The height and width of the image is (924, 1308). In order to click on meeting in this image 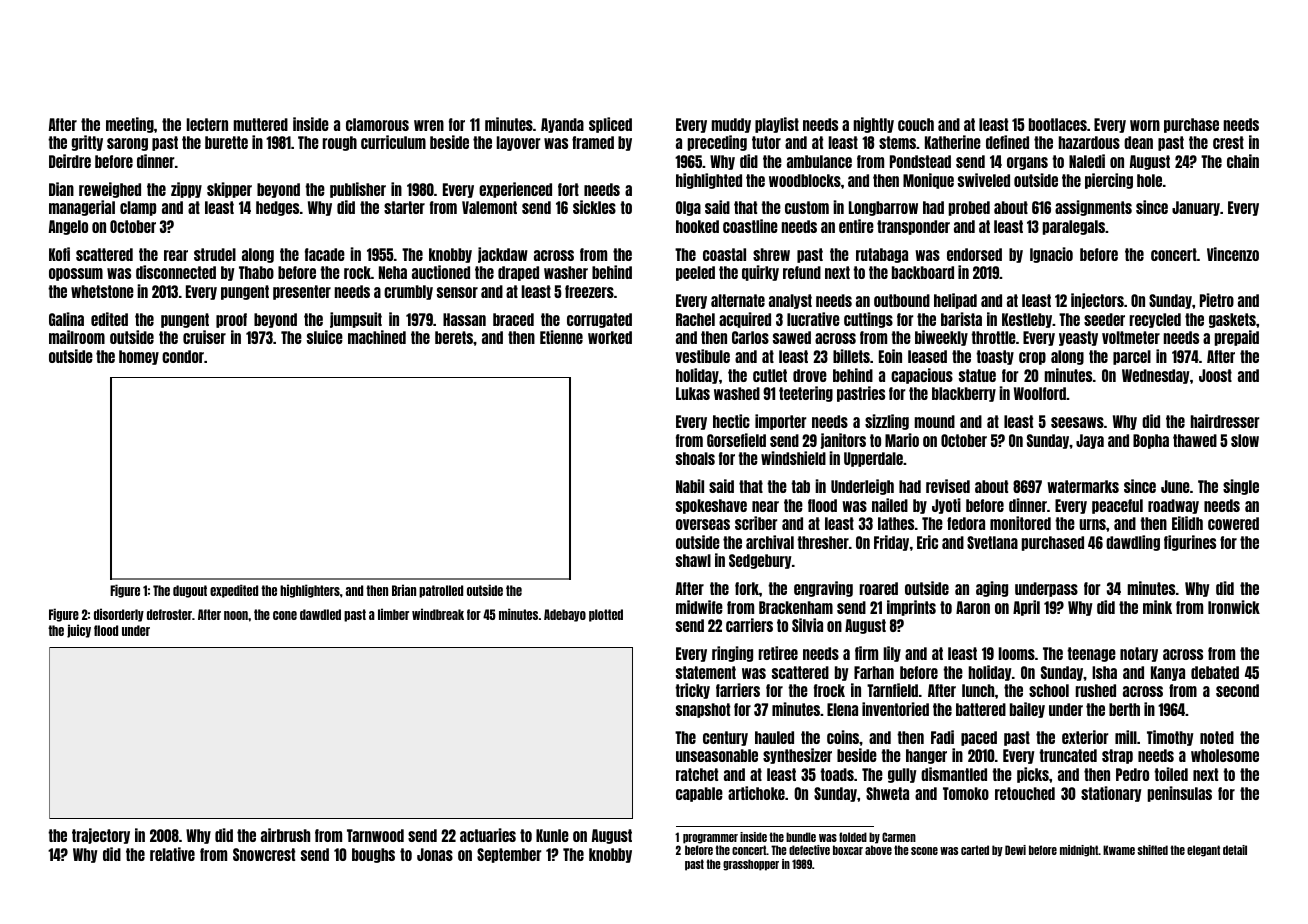, I will do `click(130, 125)`.
